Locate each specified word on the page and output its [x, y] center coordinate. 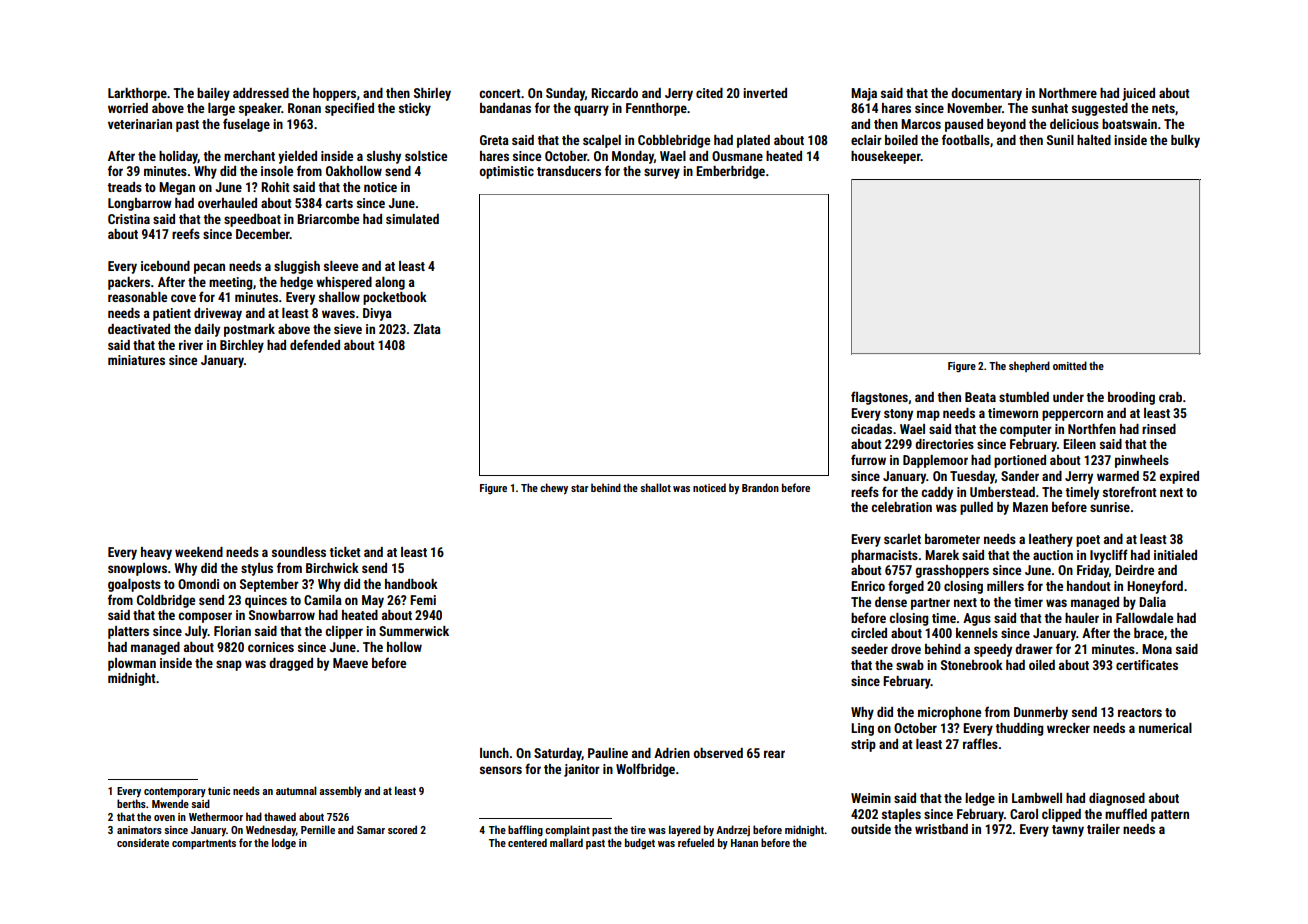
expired [1179, 477]
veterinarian [140, 124]
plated [753, 141]
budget [640, 844]
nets [1163, 108]
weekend [199, 552]
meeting [230, 283]
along [390, 283]
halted [1094, 140]
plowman [132, 664]
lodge [284, 844]
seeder [869, 649]
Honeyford [1155, 587]
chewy [554, 488]
